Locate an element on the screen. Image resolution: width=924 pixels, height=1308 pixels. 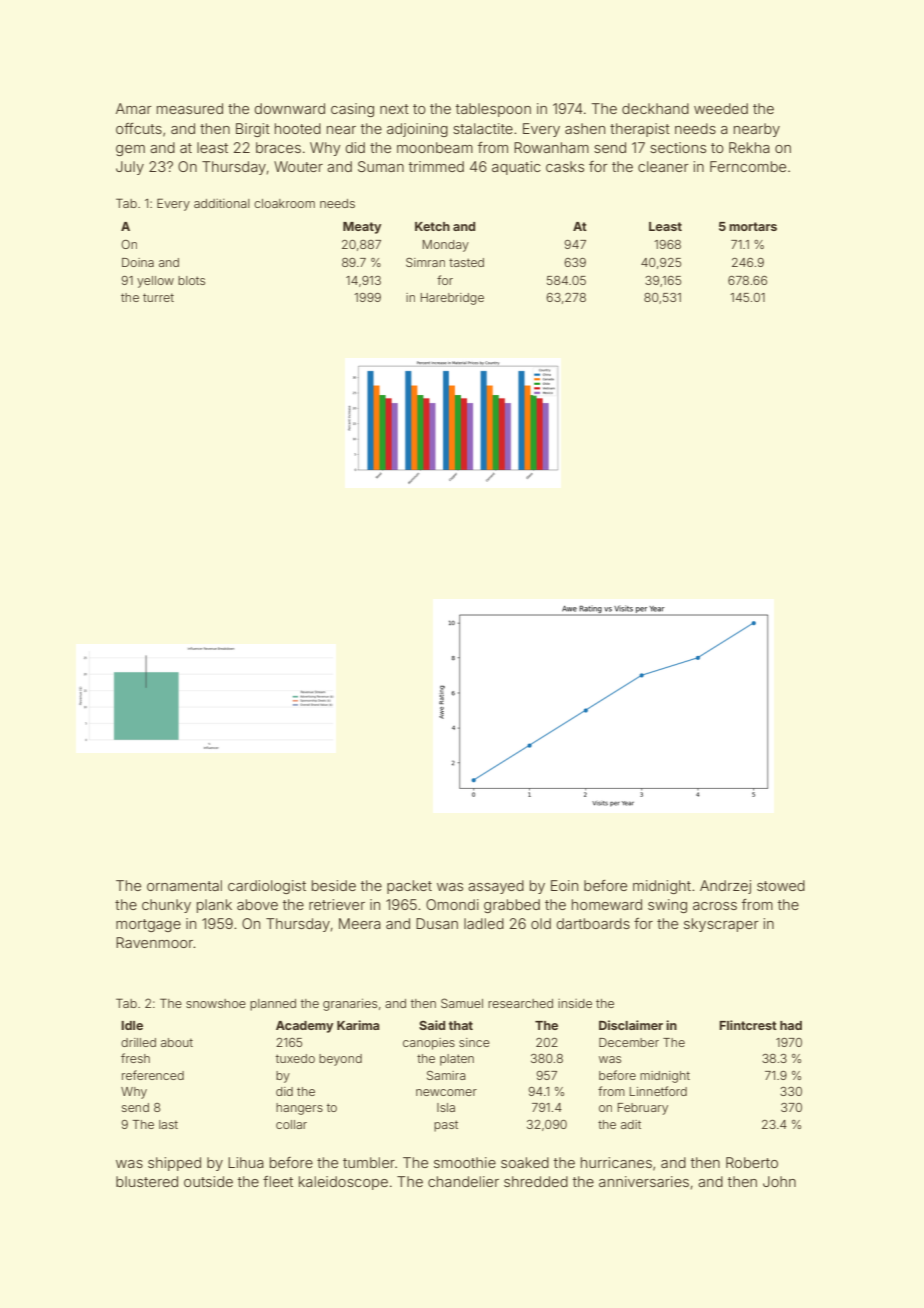
stowed is located at coordinates (781, 885).
